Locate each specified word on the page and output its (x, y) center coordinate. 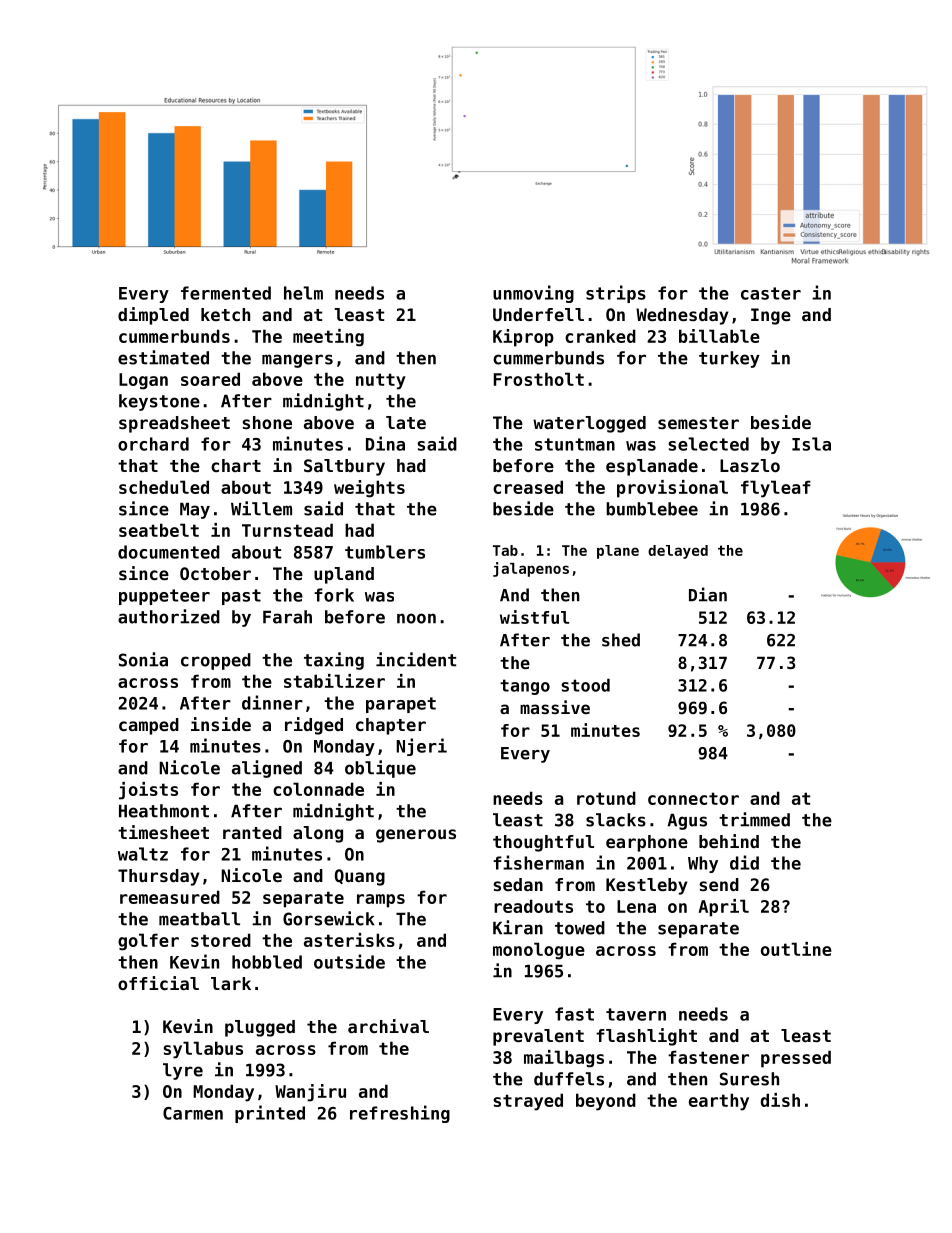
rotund (606, 798)
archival (388, 1026)
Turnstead (287, 530)
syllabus (203, 1050)
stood (585, 685)
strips (616, 294)
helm (303, 293)
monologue (539, 951)
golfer (148, 942)
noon (416, 618)
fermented (226, 293)
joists (148, 791)
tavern (636, 1014)
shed (621, 640)
